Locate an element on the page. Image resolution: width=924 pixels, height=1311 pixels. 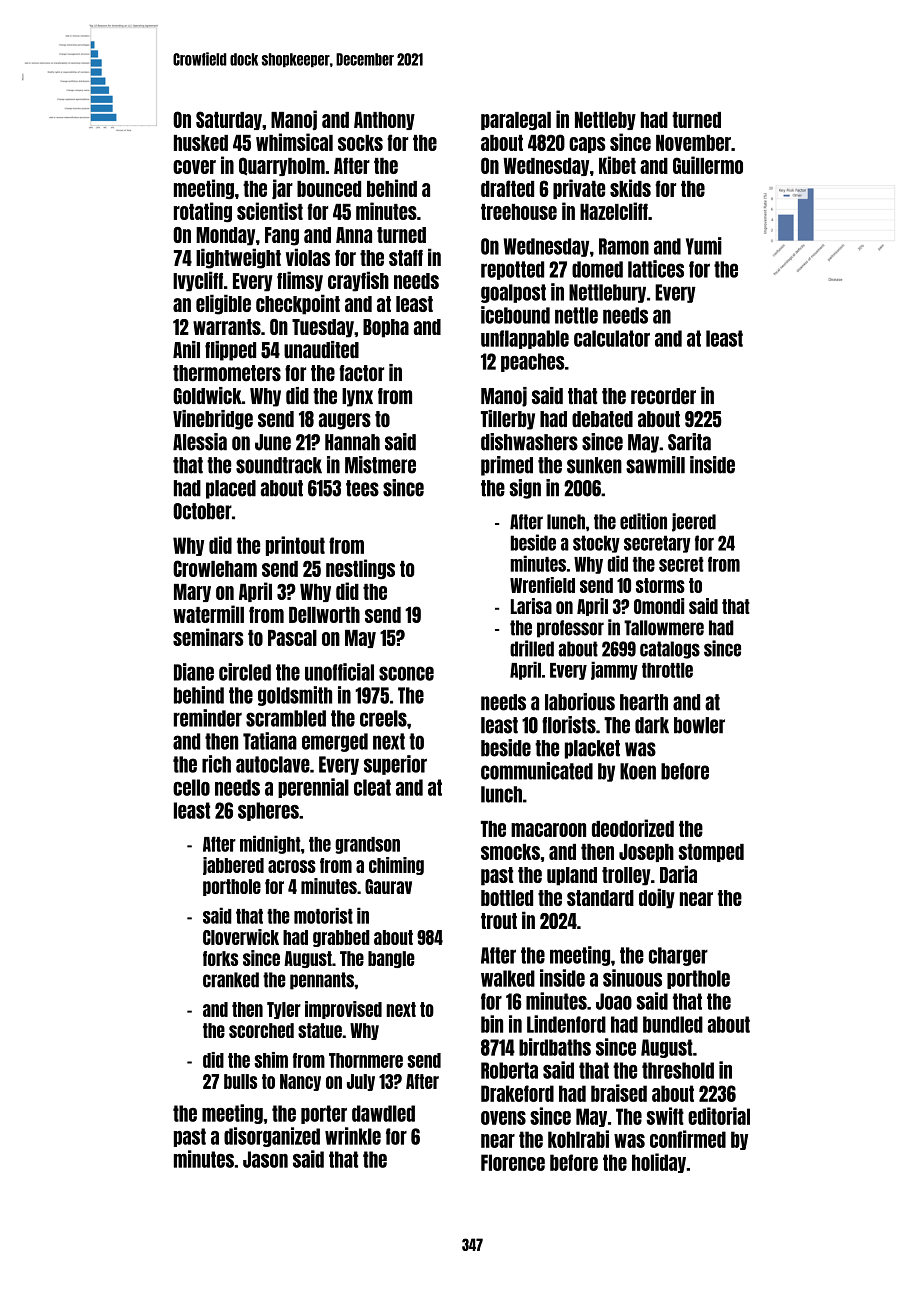
bowler is located at coordinates (699, 725).
